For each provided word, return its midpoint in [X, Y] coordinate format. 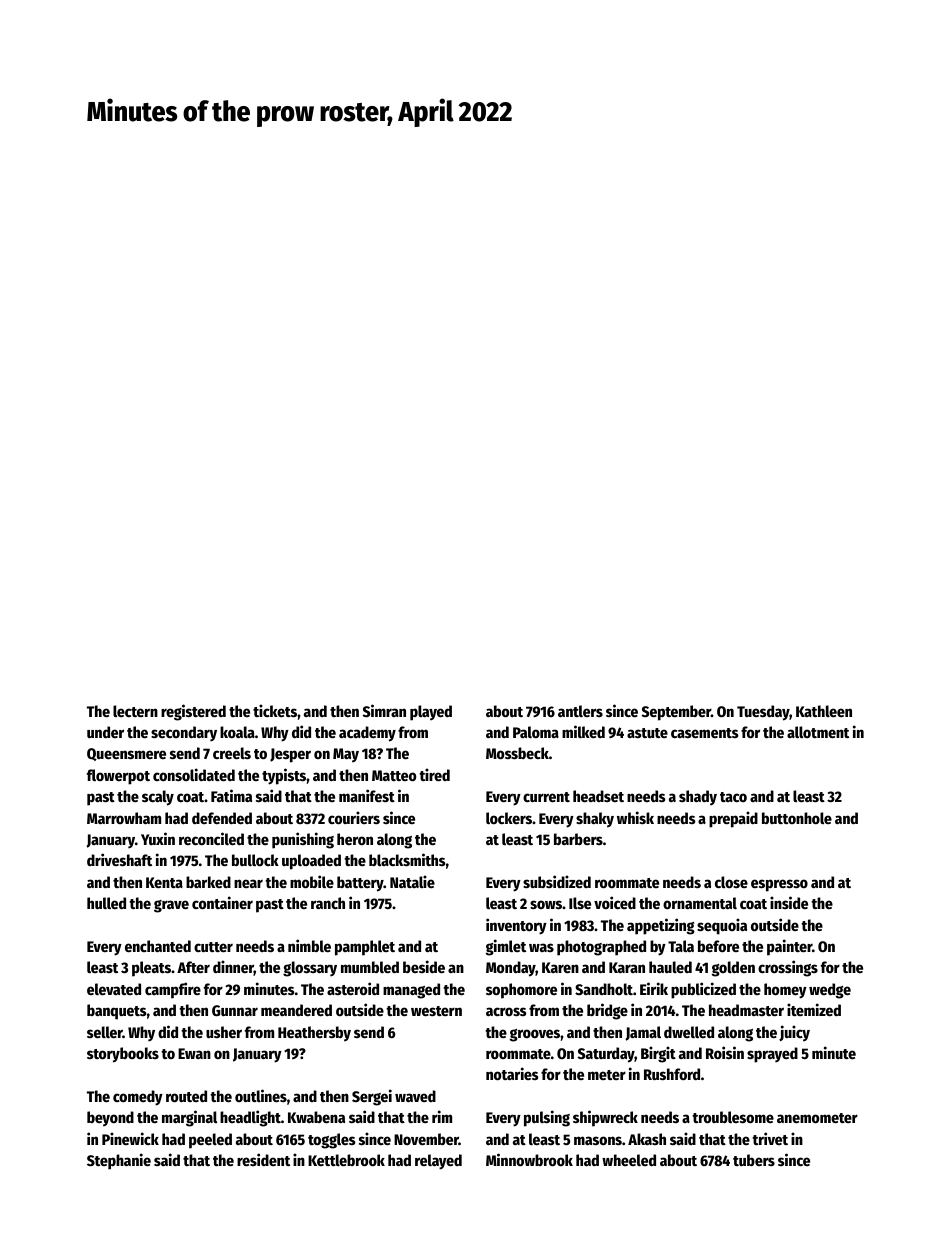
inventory [516, 926]
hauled [670, 967]
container [222, 902]
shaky [595, 820]
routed [186, 1096]
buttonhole [797, 818]
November [426, 1139]
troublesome [733, 1117]
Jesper [290, 755]
